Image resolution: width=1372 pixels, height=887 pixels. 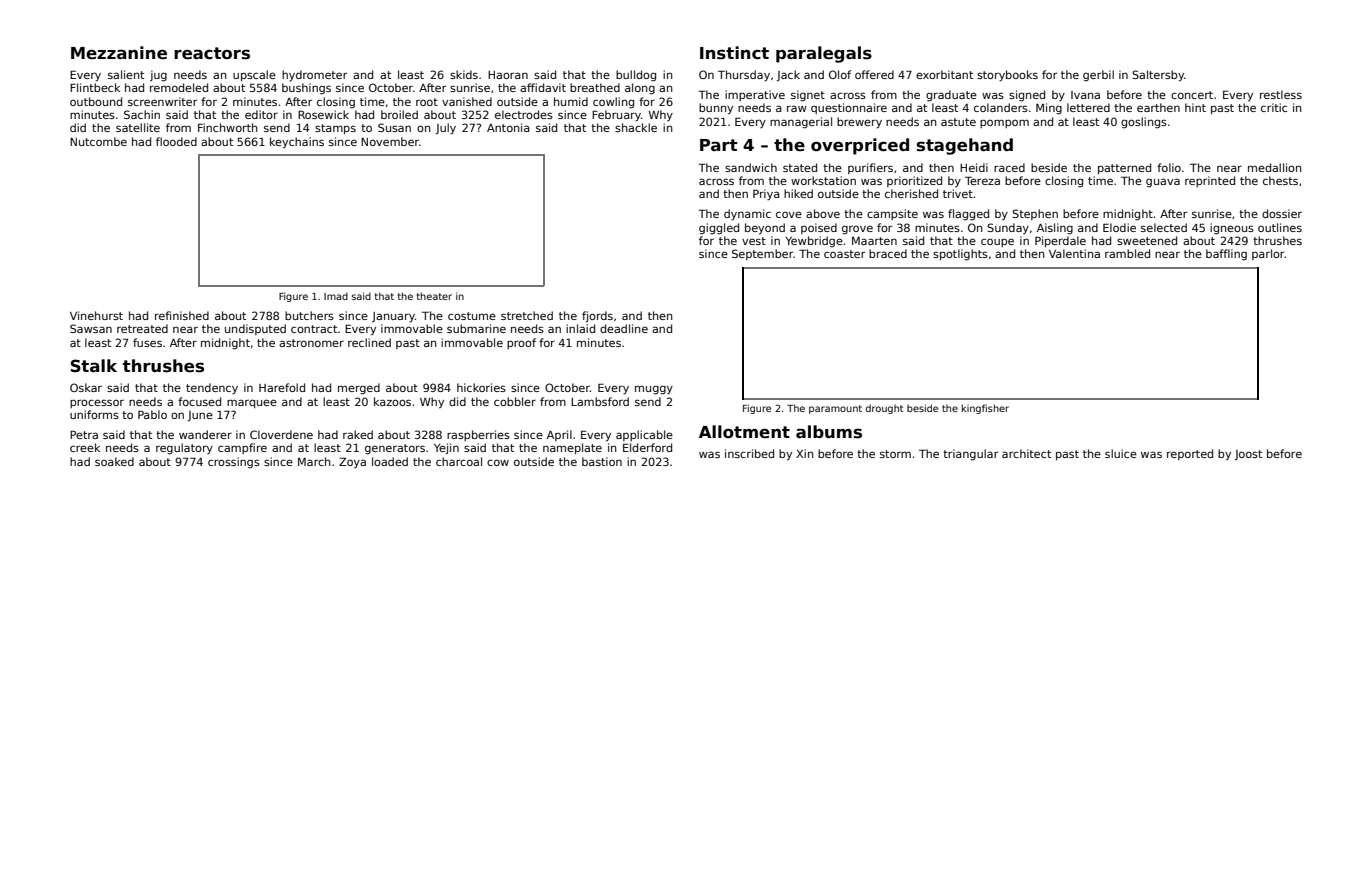 I want to click on concert, so click(x=1192, y=95).
